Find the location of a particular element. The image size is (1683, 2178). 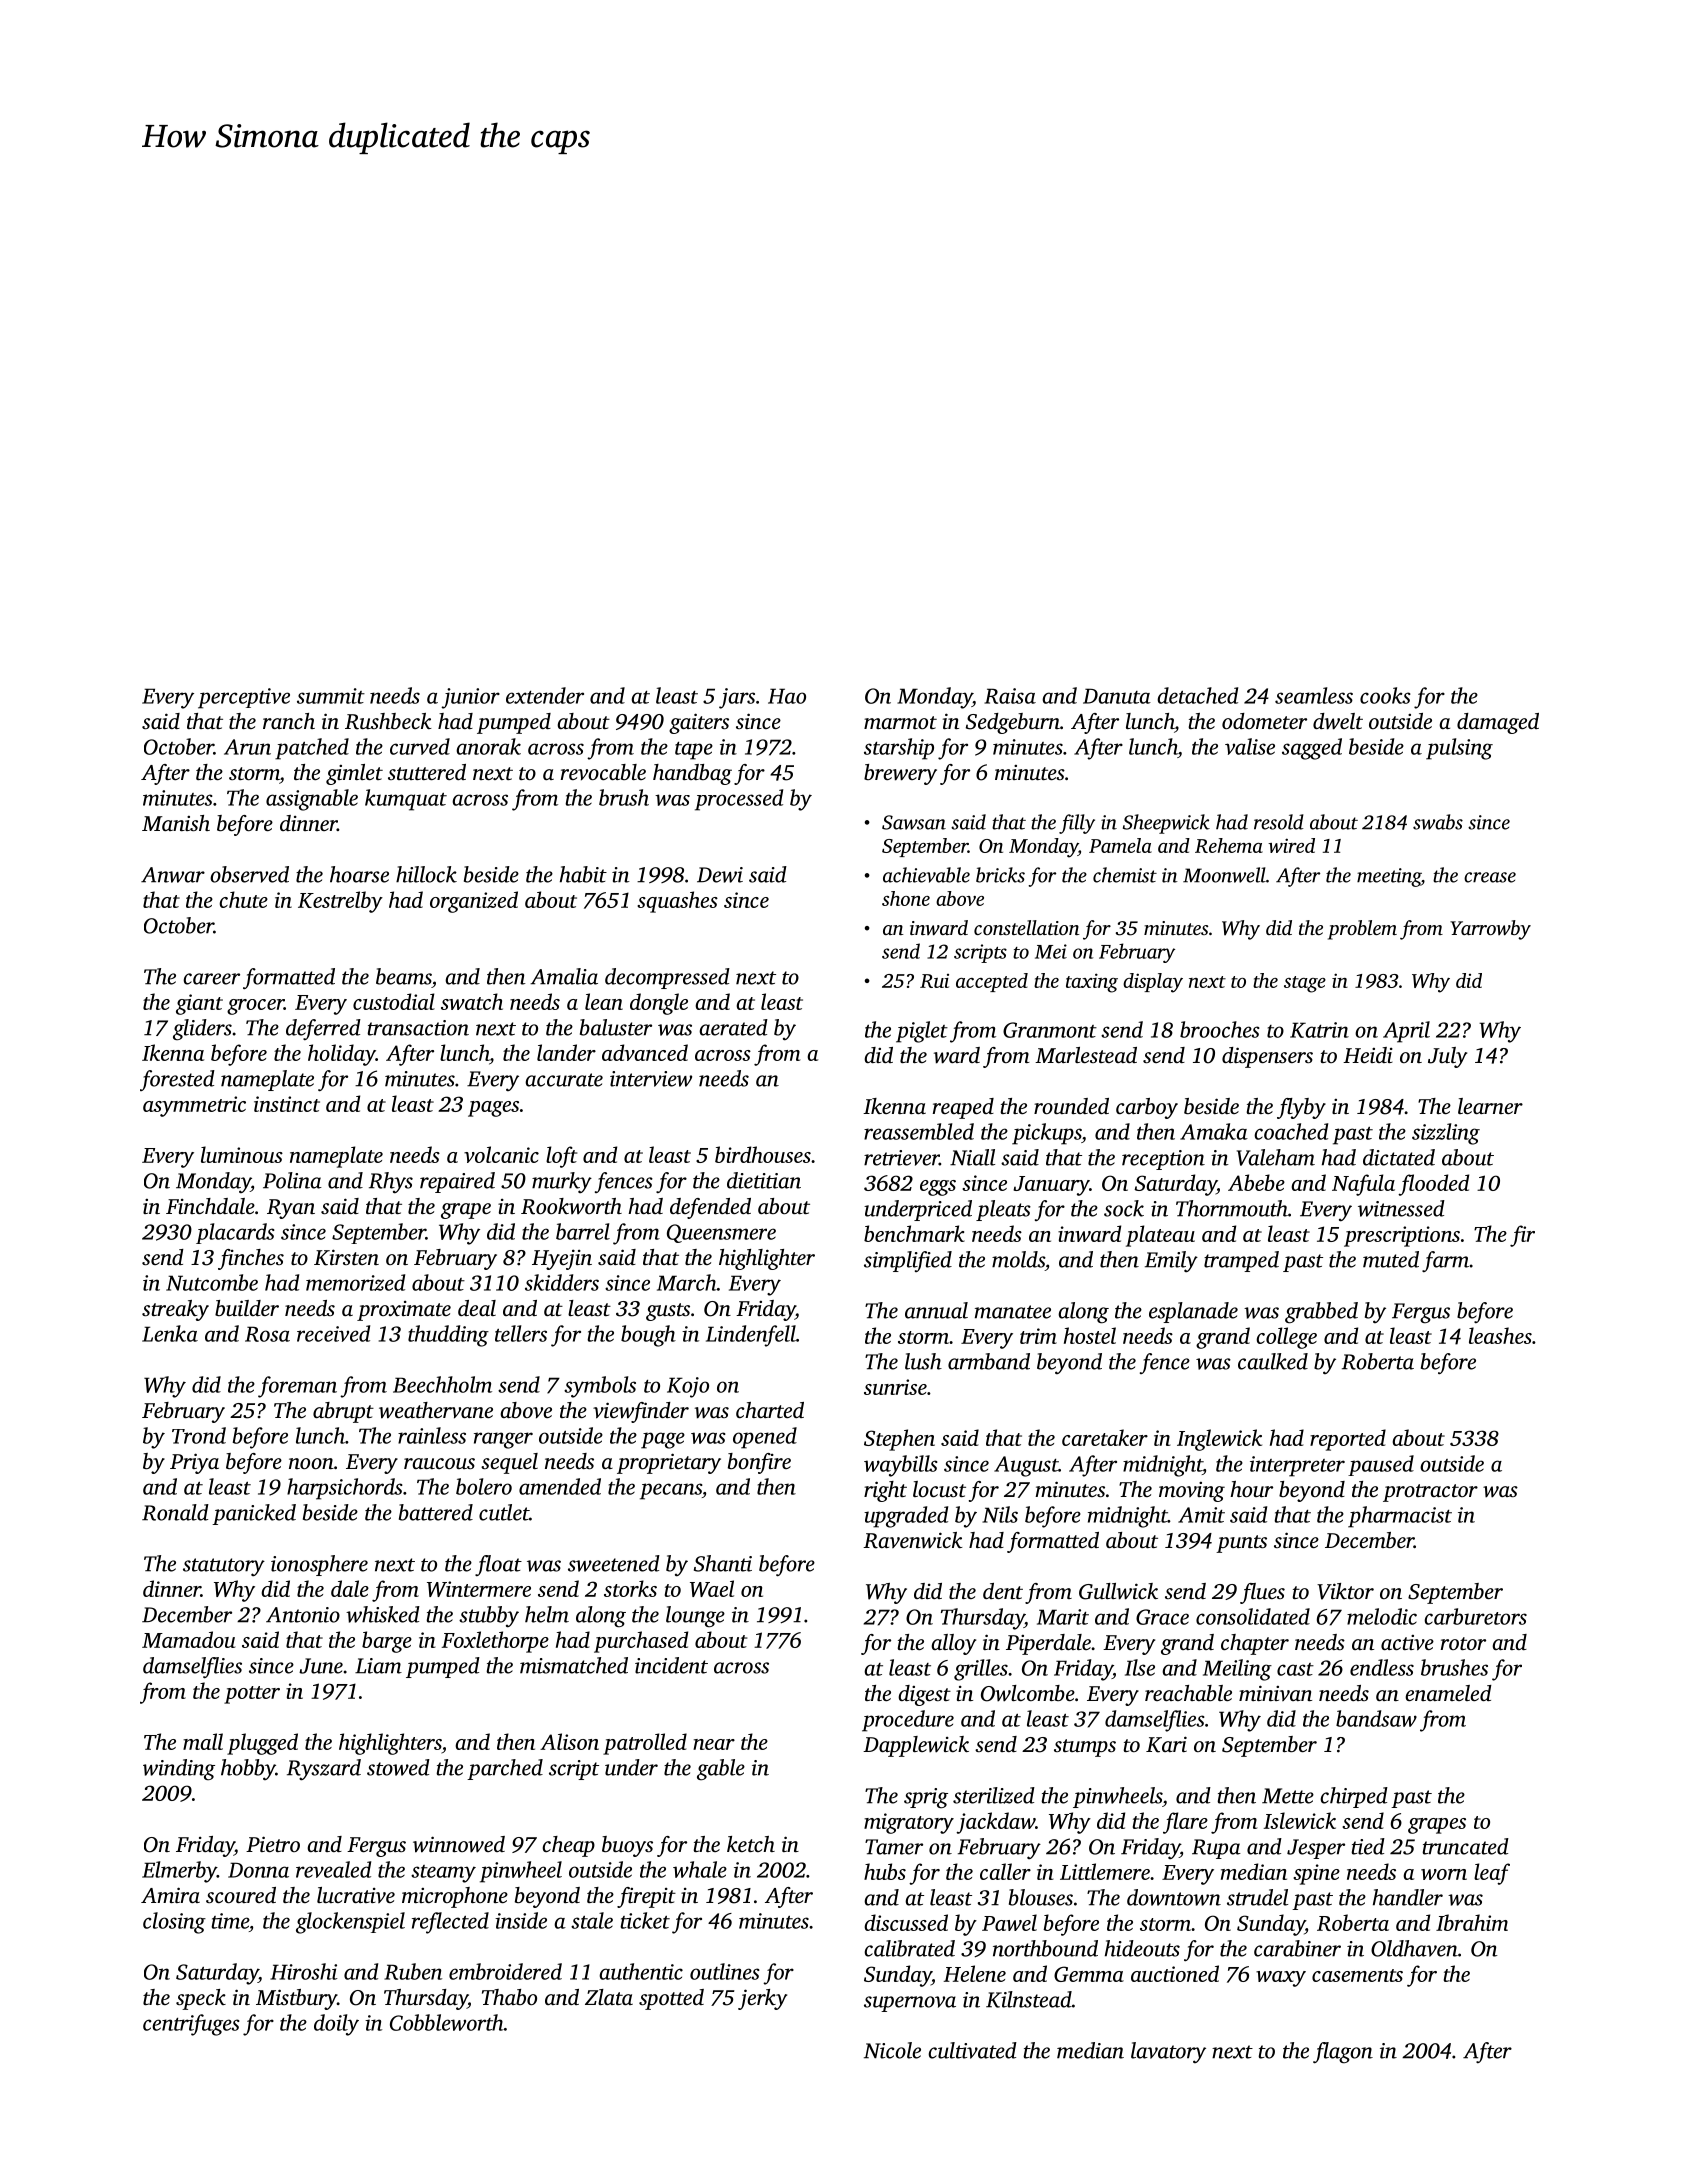

Hao is located at coordinates (787, 696).
